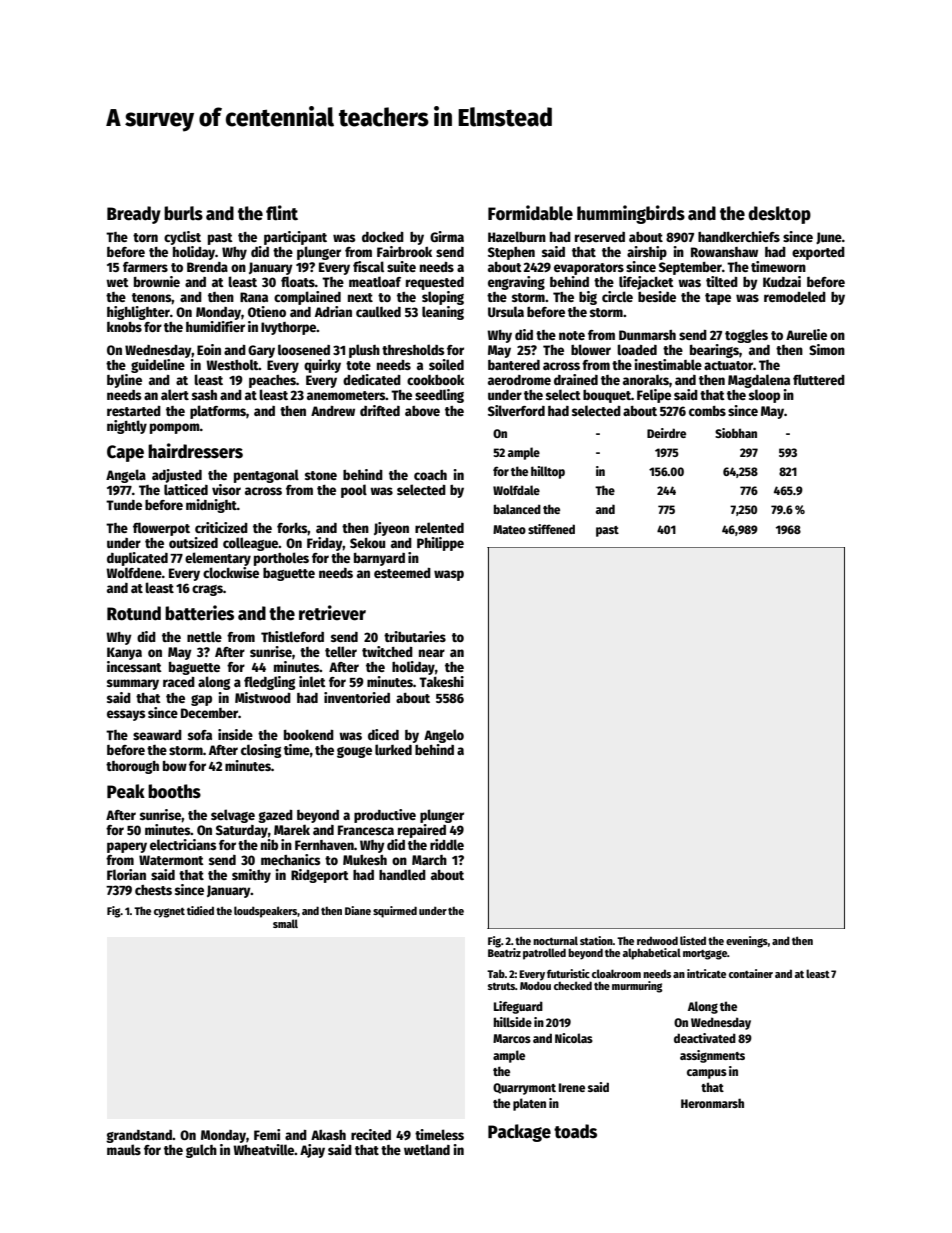  Describe the element at coordinates (555, 940) in the image. I see `nocturnal` at that location.
